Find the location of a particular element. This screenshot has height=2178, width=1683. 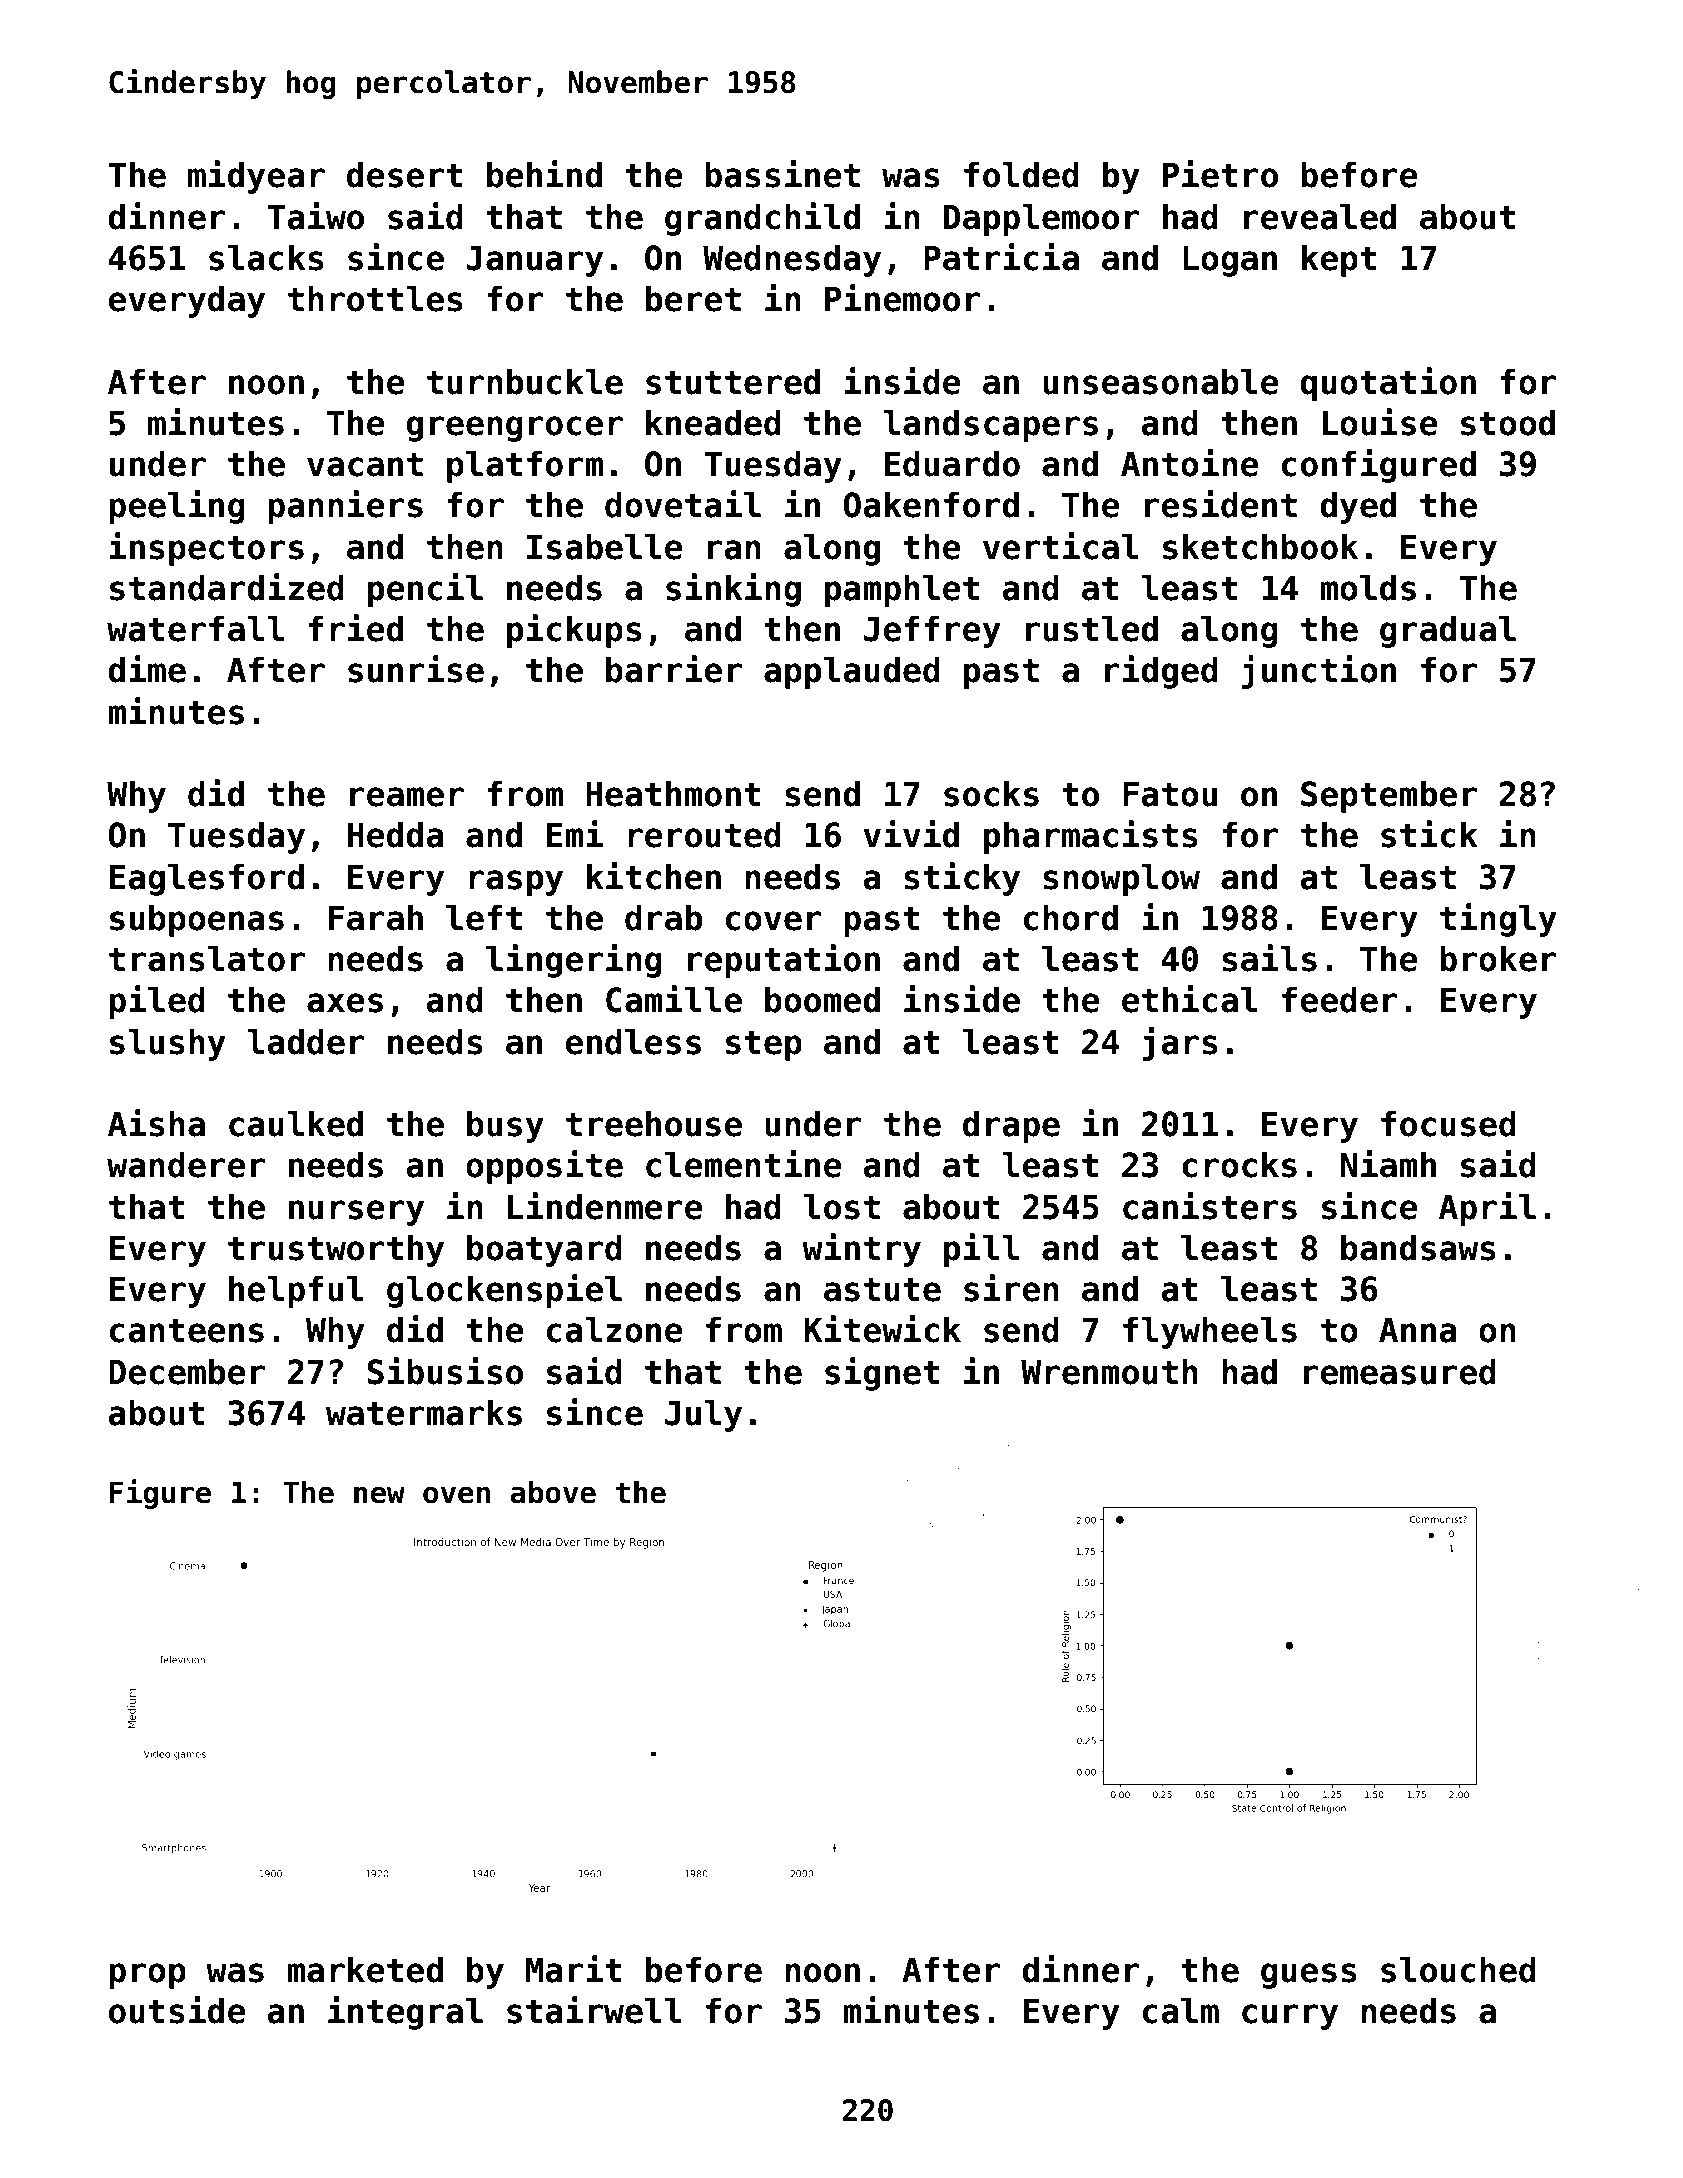

step is located at coordinates (764, 1046).
